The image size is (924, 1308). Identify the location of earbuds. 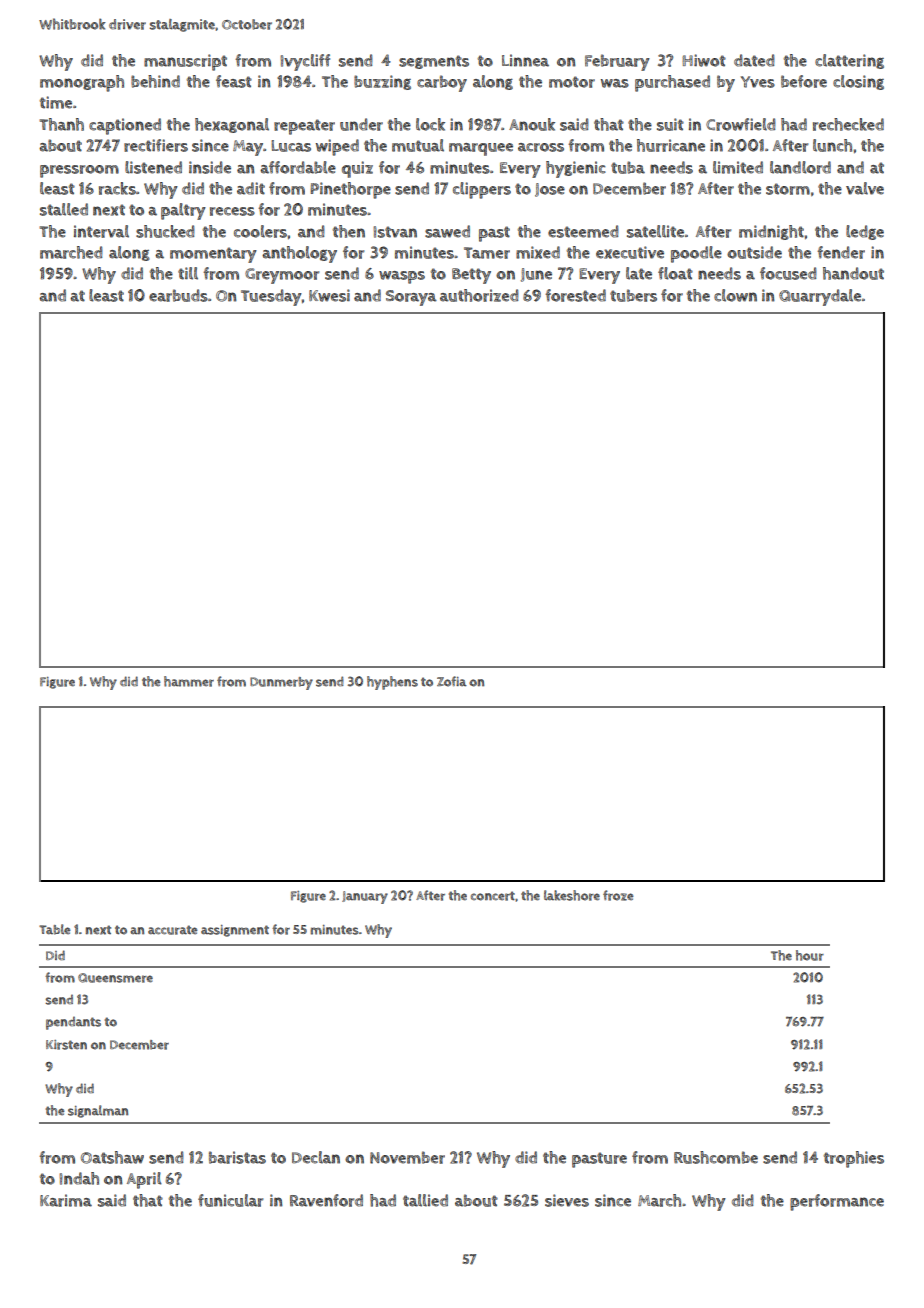
(178, 295).
